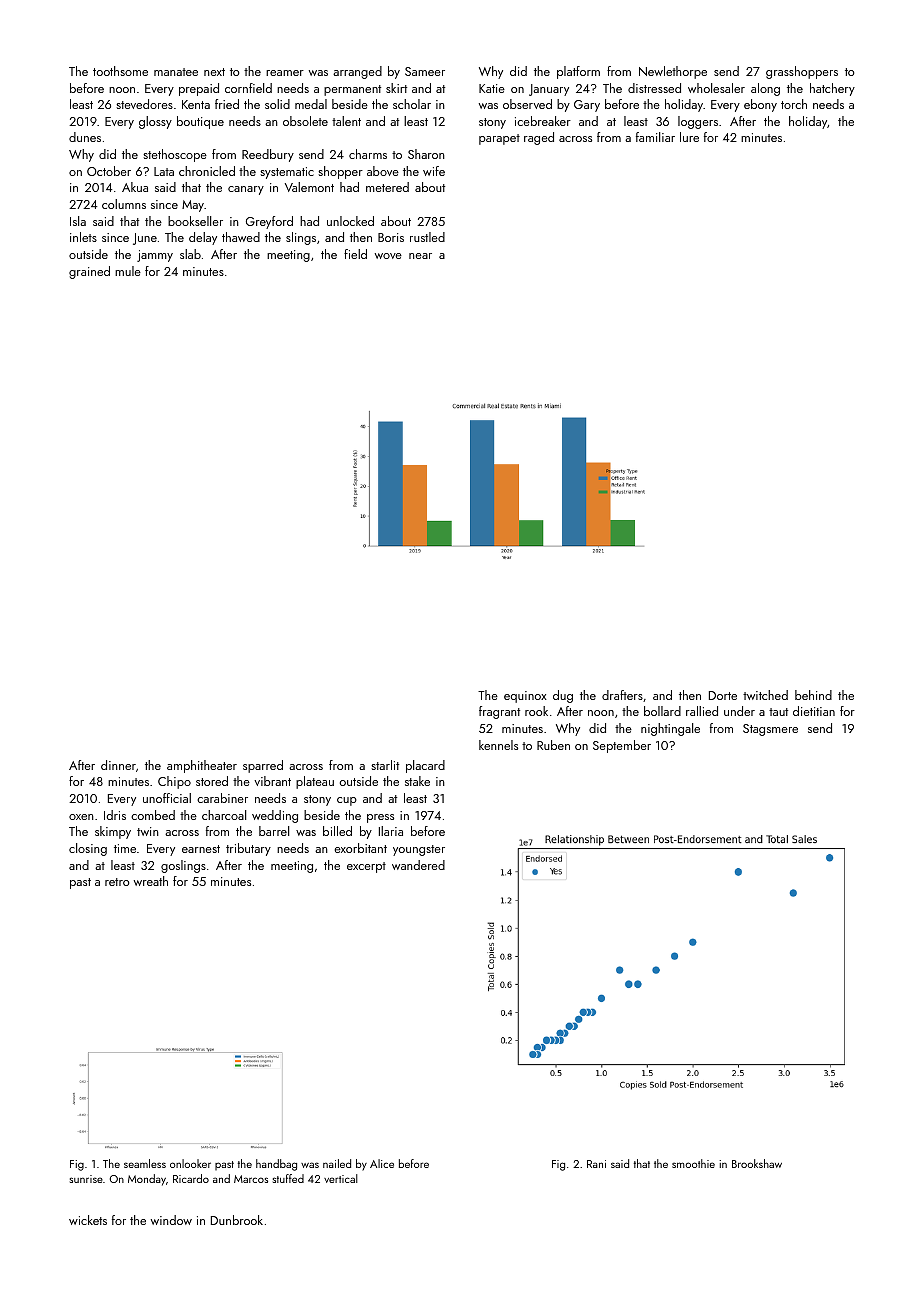 This screenshot has width=924, height=1308. What do you see at coordinates (427, 237) in the screenshot?
I see `rustled` at bounding box center [427, 237].
